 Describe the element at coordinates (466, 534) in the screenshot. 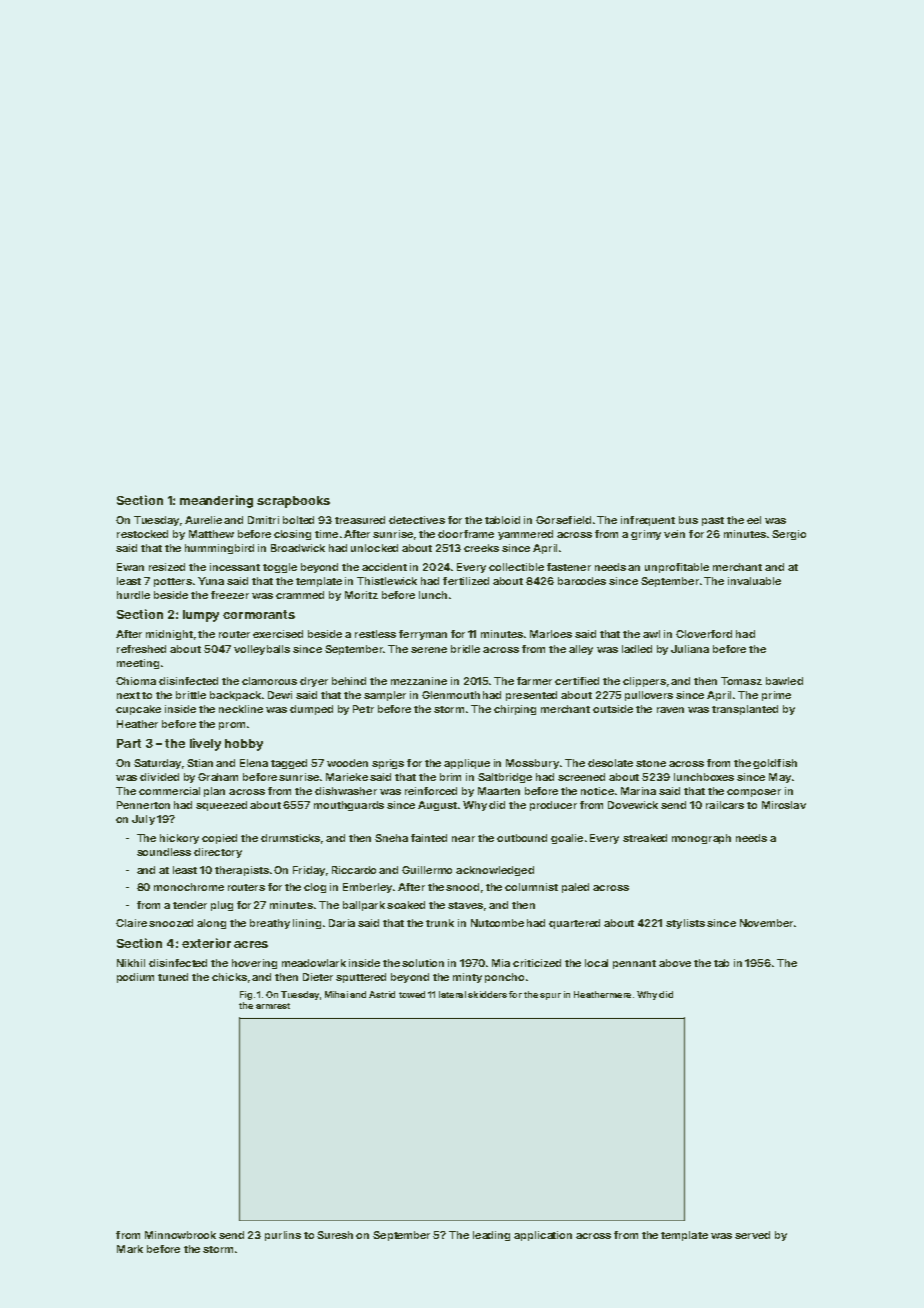

I see `doorframe` at that location.
